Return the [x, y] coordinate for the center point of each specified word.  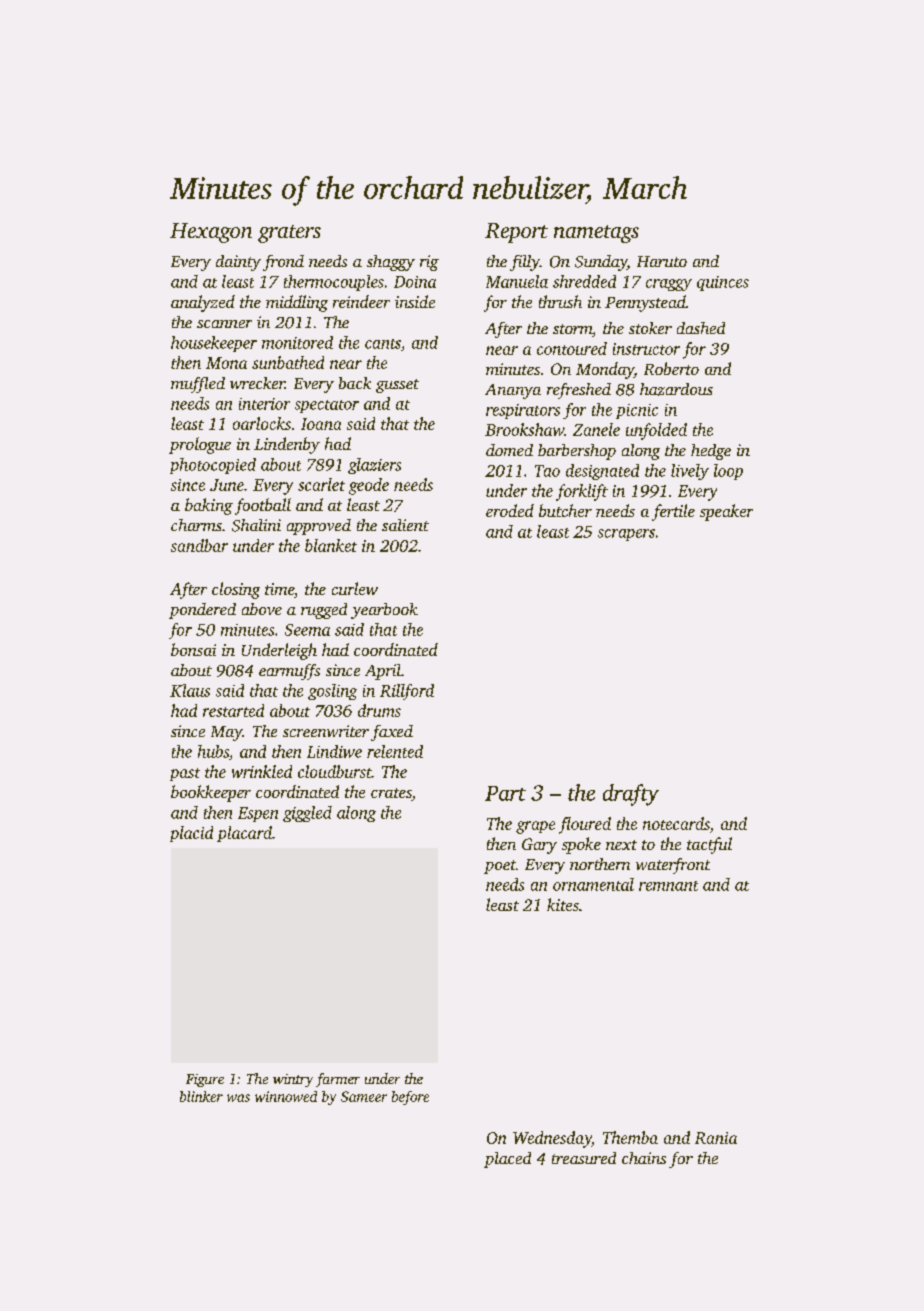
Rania [716, 1138]
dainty [238, 263]
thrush [560, 301]
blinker [201, 1096]
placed [507, 1160]
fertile [673, 512]
